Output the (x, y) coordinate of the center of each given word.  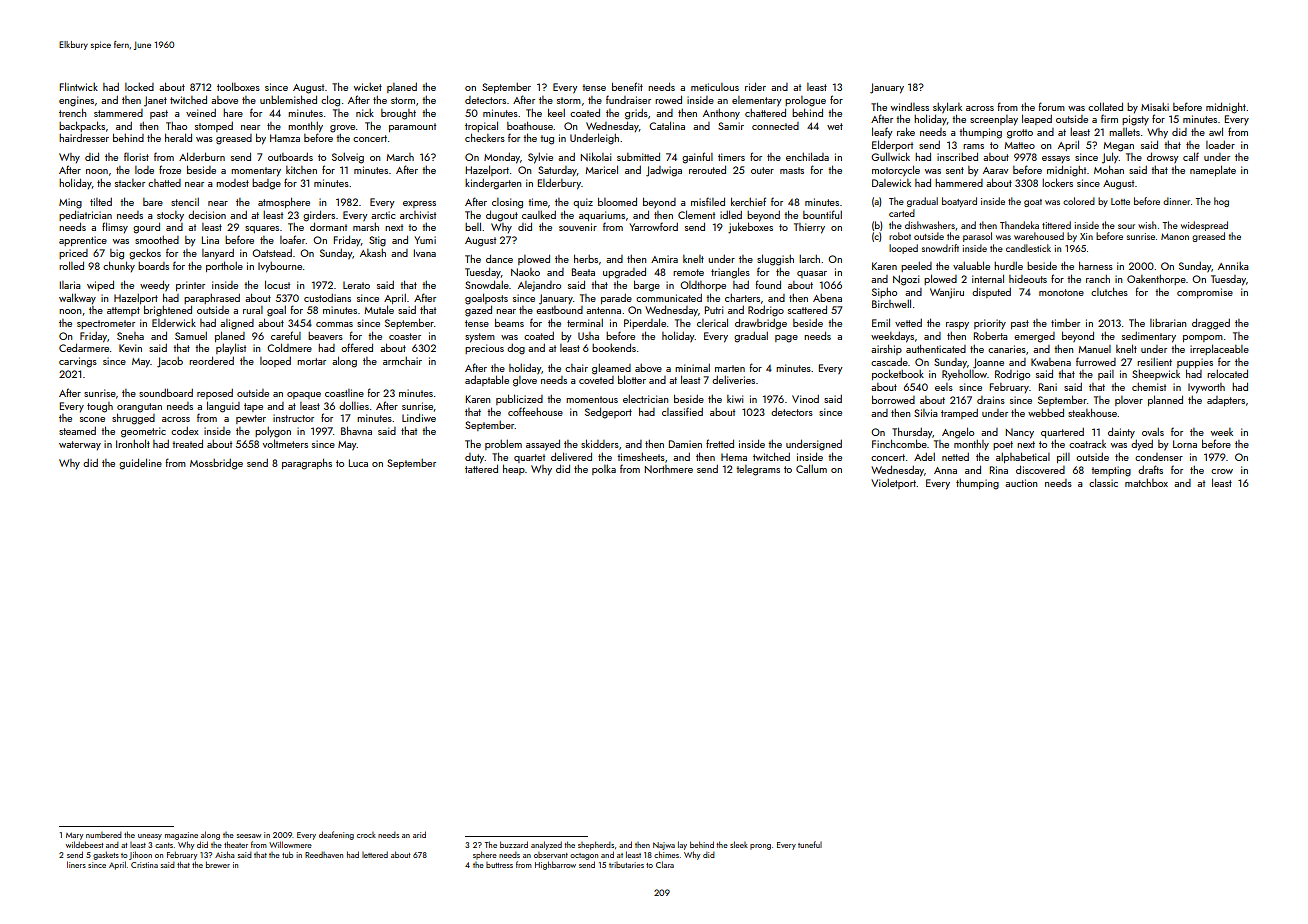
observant (551, 855)
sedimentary (1149, 337)
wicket (368, 87)
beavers (325, 336)
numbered (104, 835)
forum (1051, 106)
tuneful (810, 844)
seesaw (249, 836)
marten (730, 368)
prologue (805, 101)
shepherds (596, 845)
